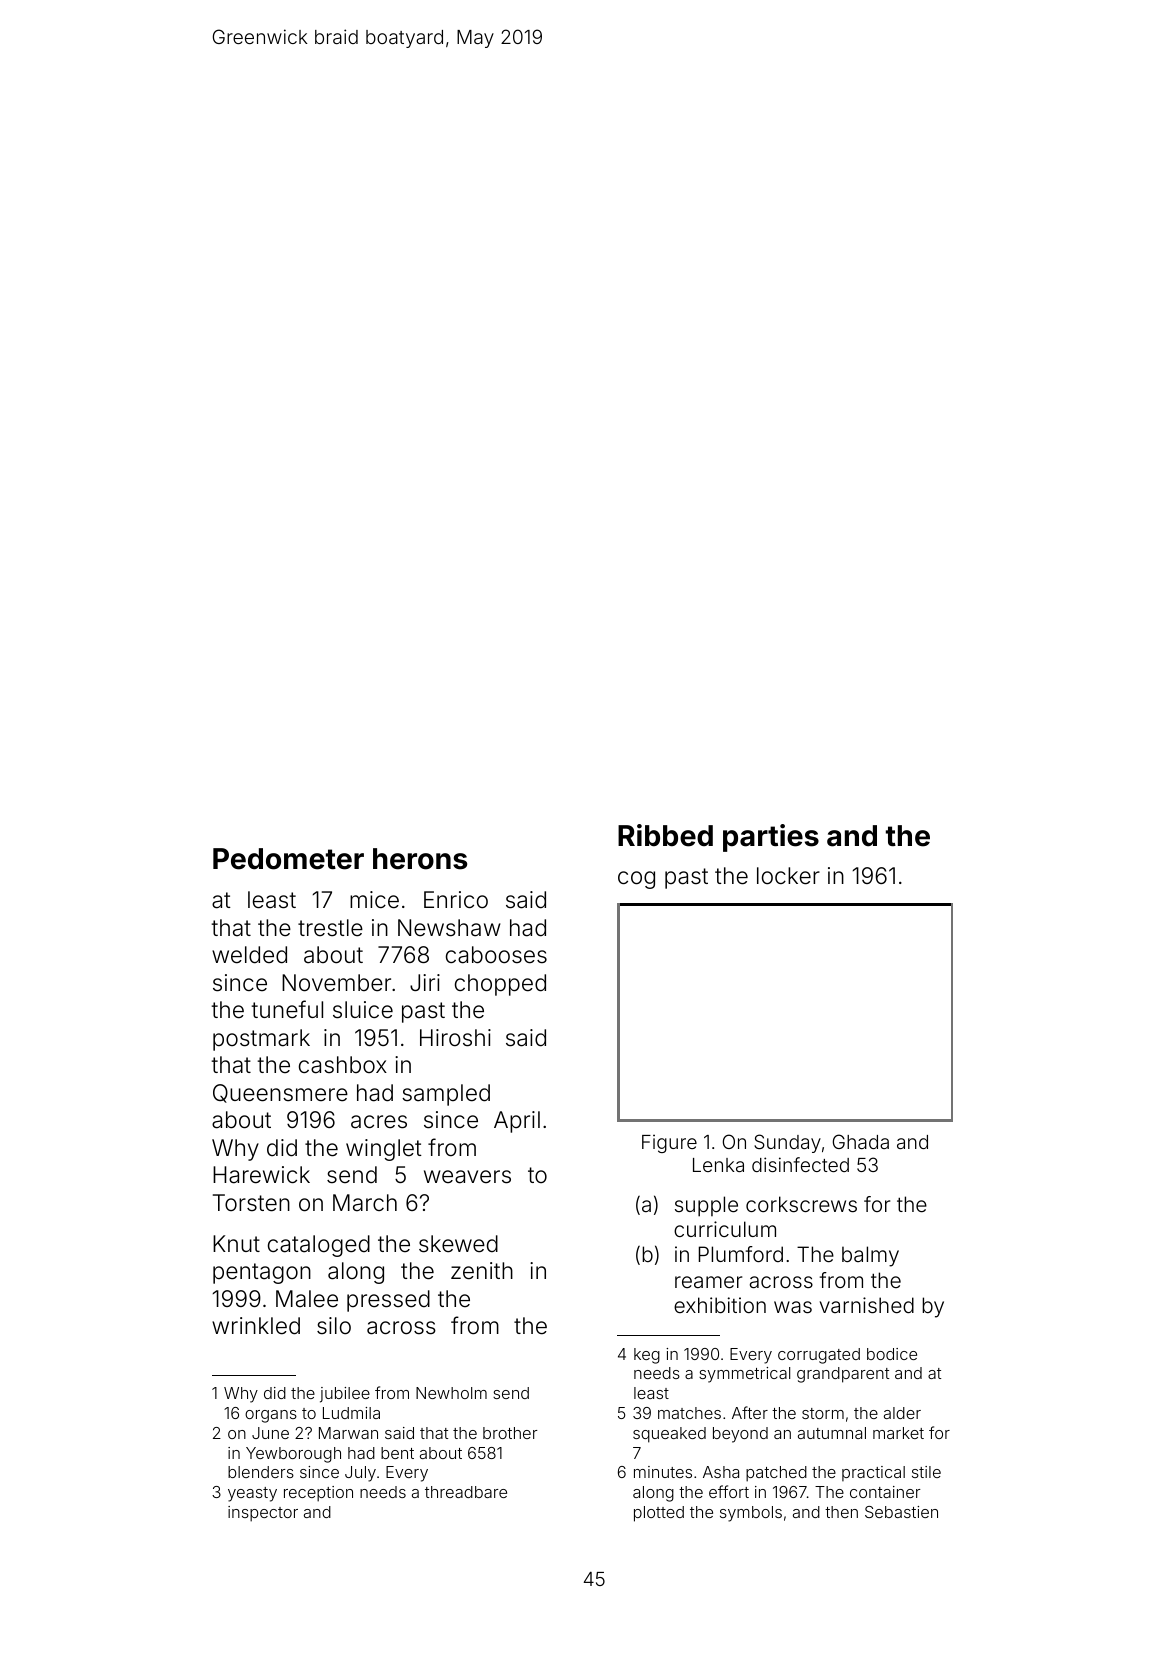 Image resolution: width=1165 pixels, height=1654 pixels. Describe the element at coordinates (788, 876) in the page. I see `locker` at that location.
